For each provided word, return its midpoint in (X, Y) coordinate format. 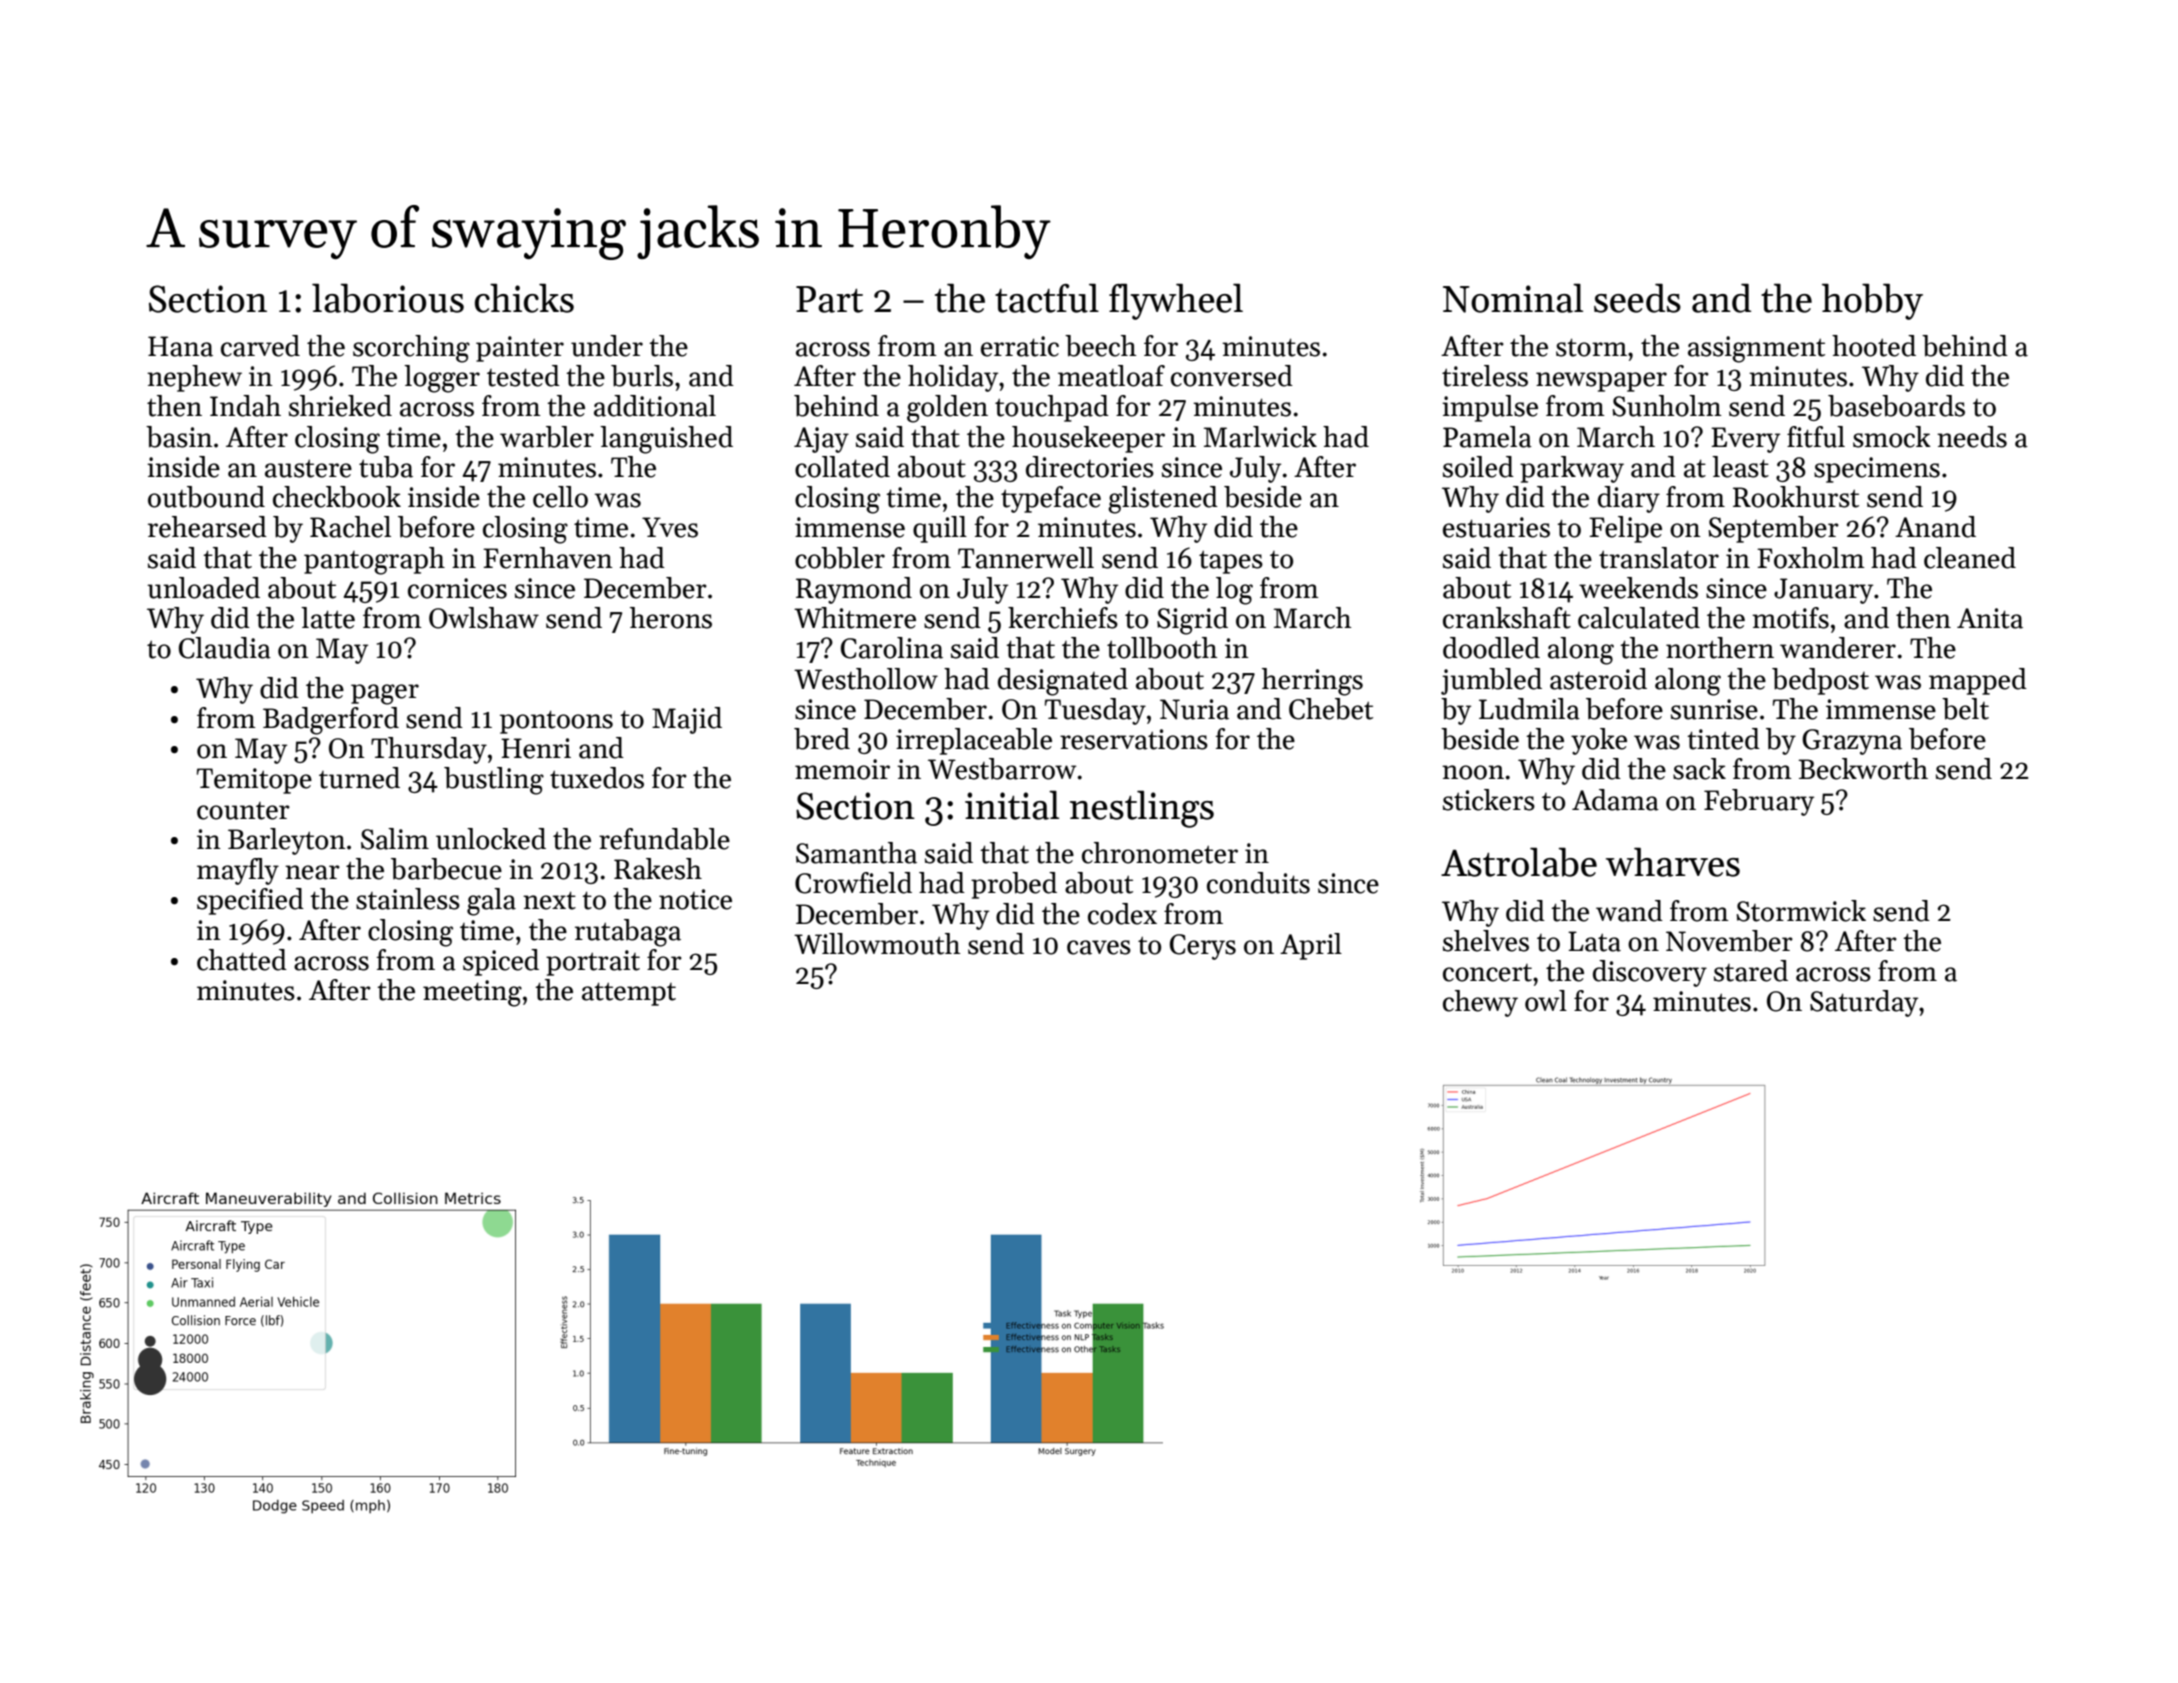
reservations (1134, 739)
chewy (1480, 1003)
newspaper (1601, 382)
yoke (1599, 741)
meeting (472, 993)
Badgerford (331, 721)
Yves (670, 527)
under (607, 346)
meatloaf (1111, 376)
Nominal (1513, 298)
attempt (629, 994)
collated (842, 467)
